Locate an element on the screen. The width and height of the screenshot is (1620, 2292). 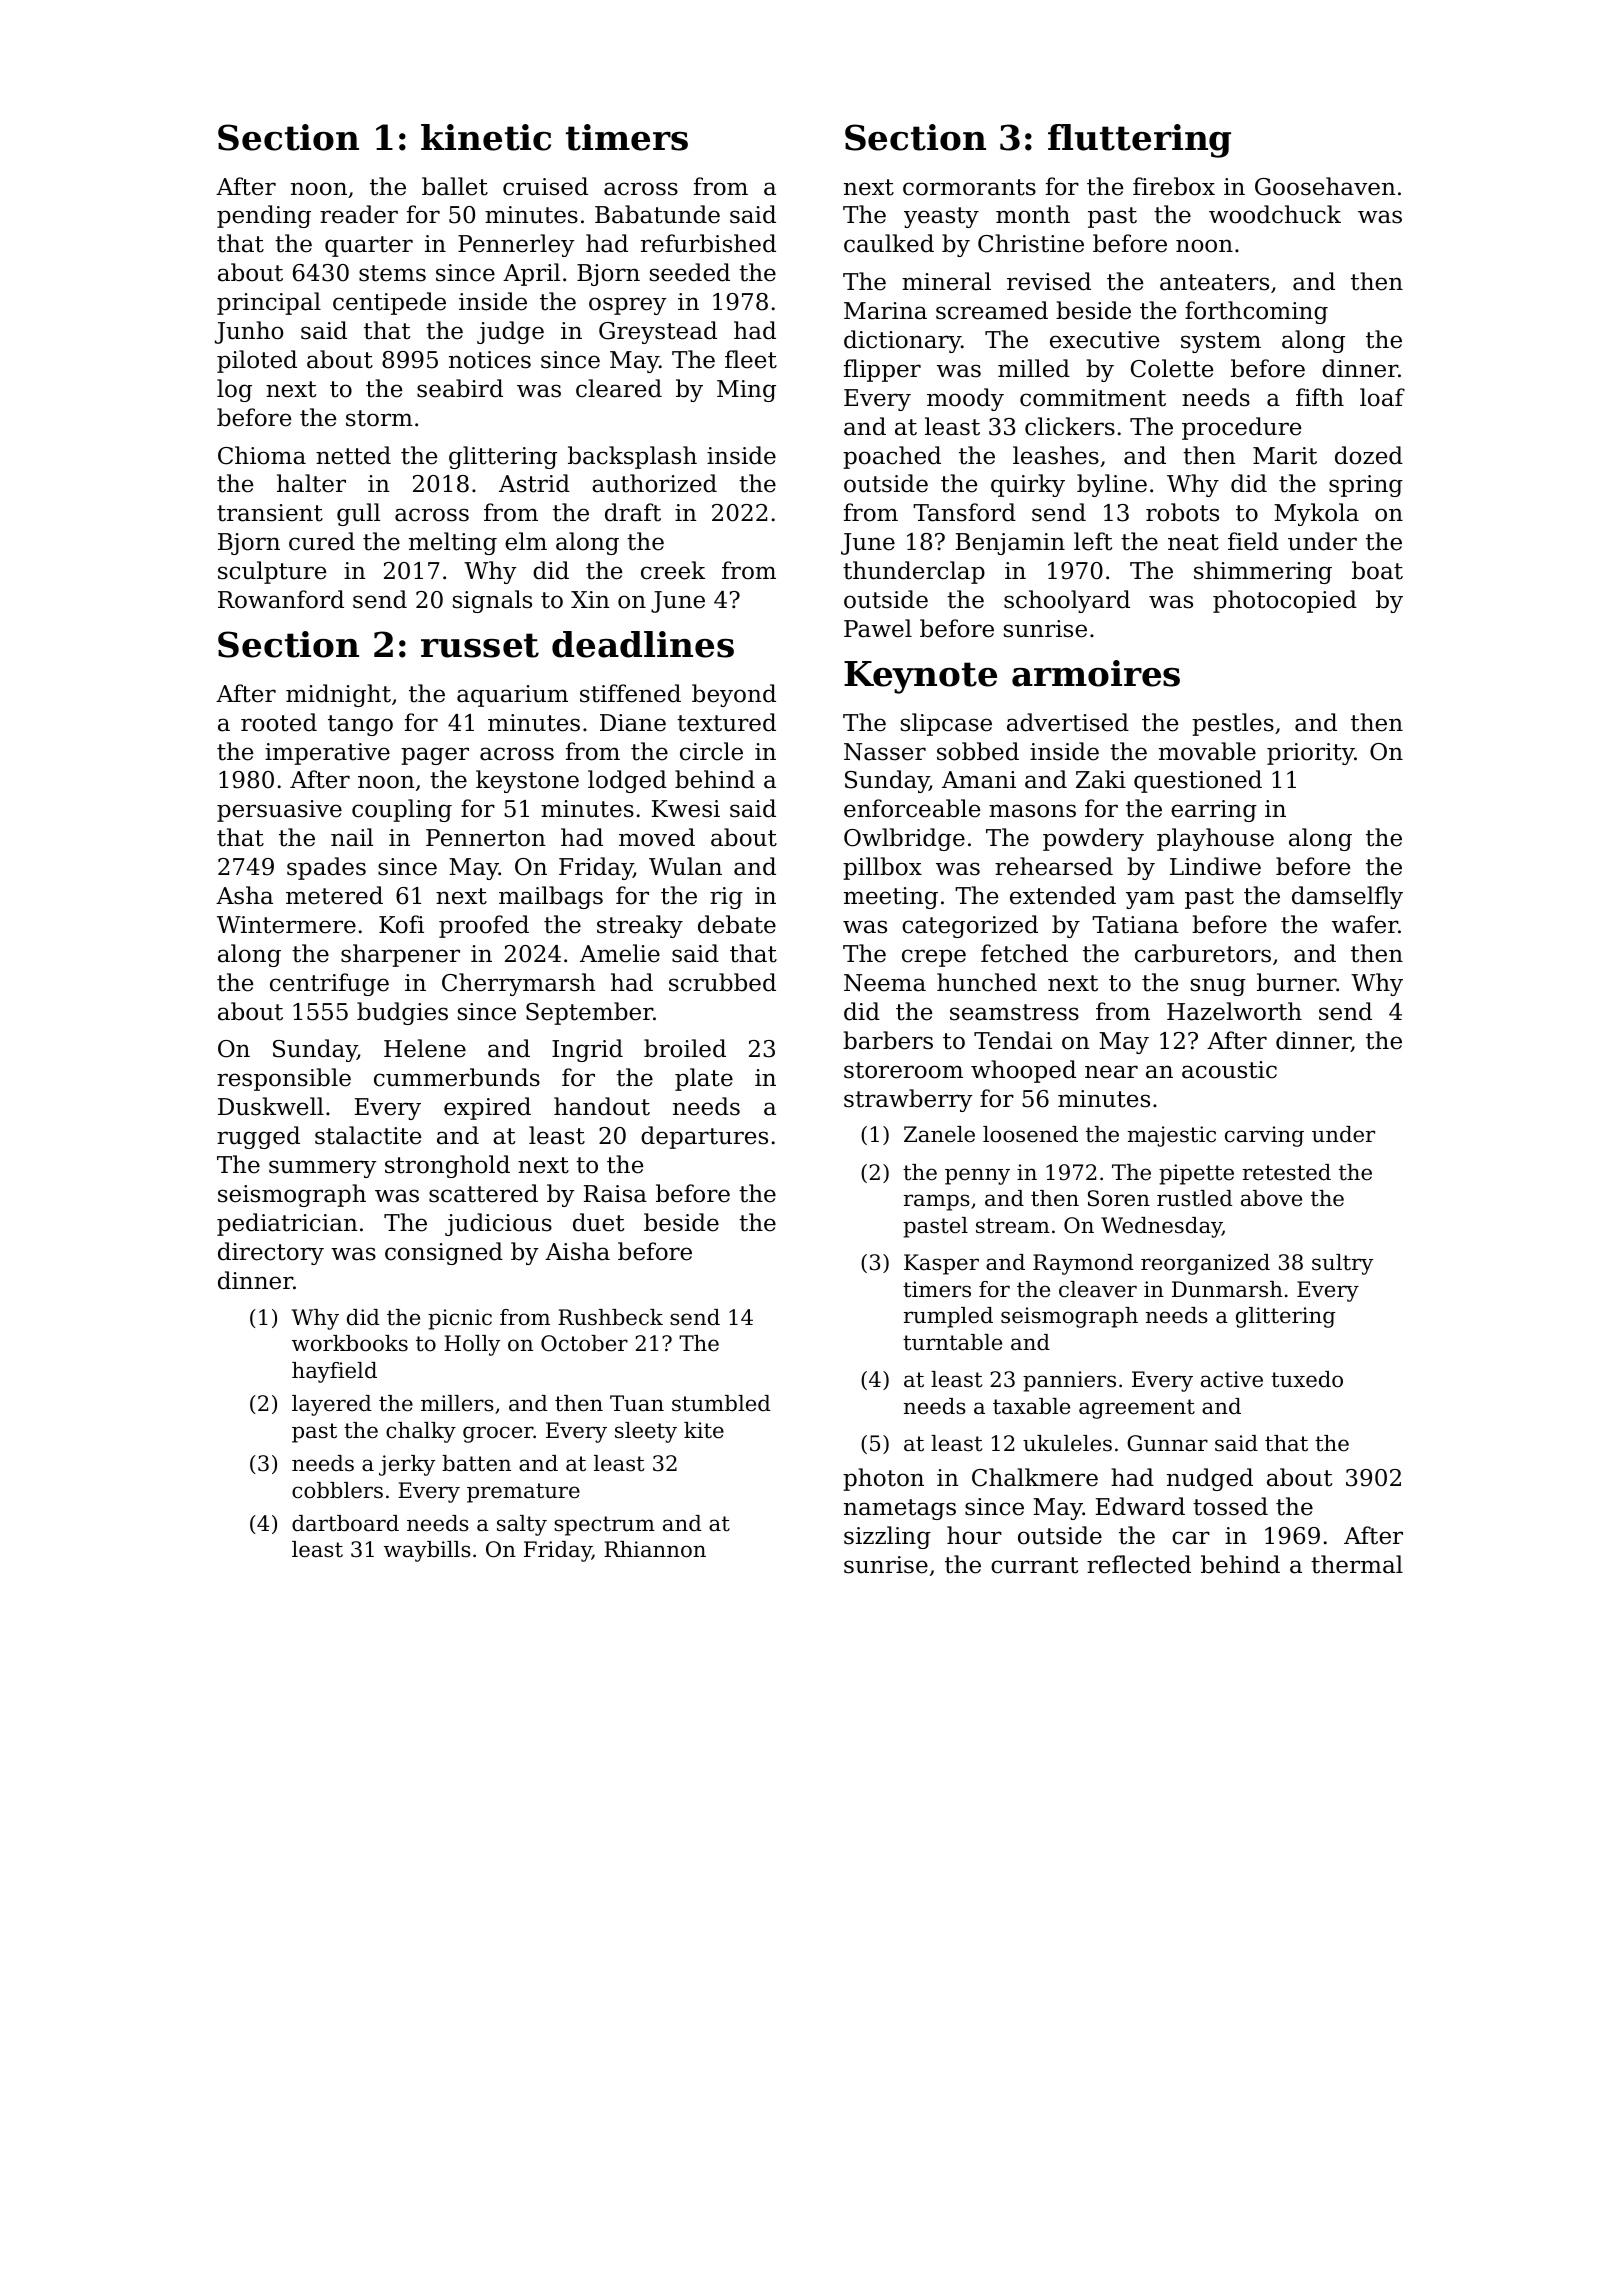
Tendai is located at coordinates (1013, 1040).
